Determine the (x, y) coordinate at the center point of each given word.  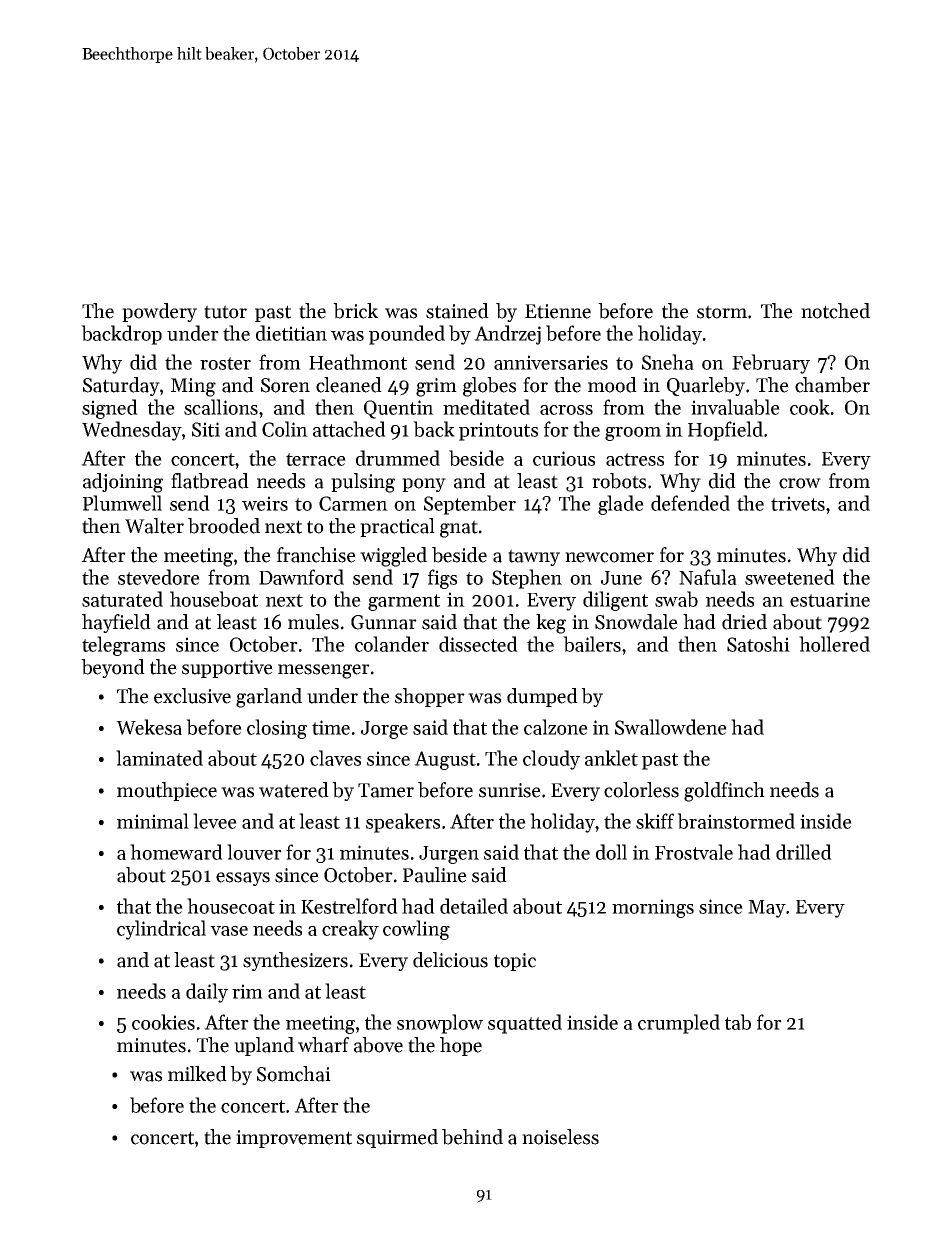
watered (294, 790)
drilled (804, 852)
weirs (265, 503)
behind (472, 1137)
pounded (407, 335)
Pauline (435, 875)
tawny (534, 557)
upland (264, 1046)
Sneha (668, 362)
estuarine (830, 599)
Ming (193, 387)
